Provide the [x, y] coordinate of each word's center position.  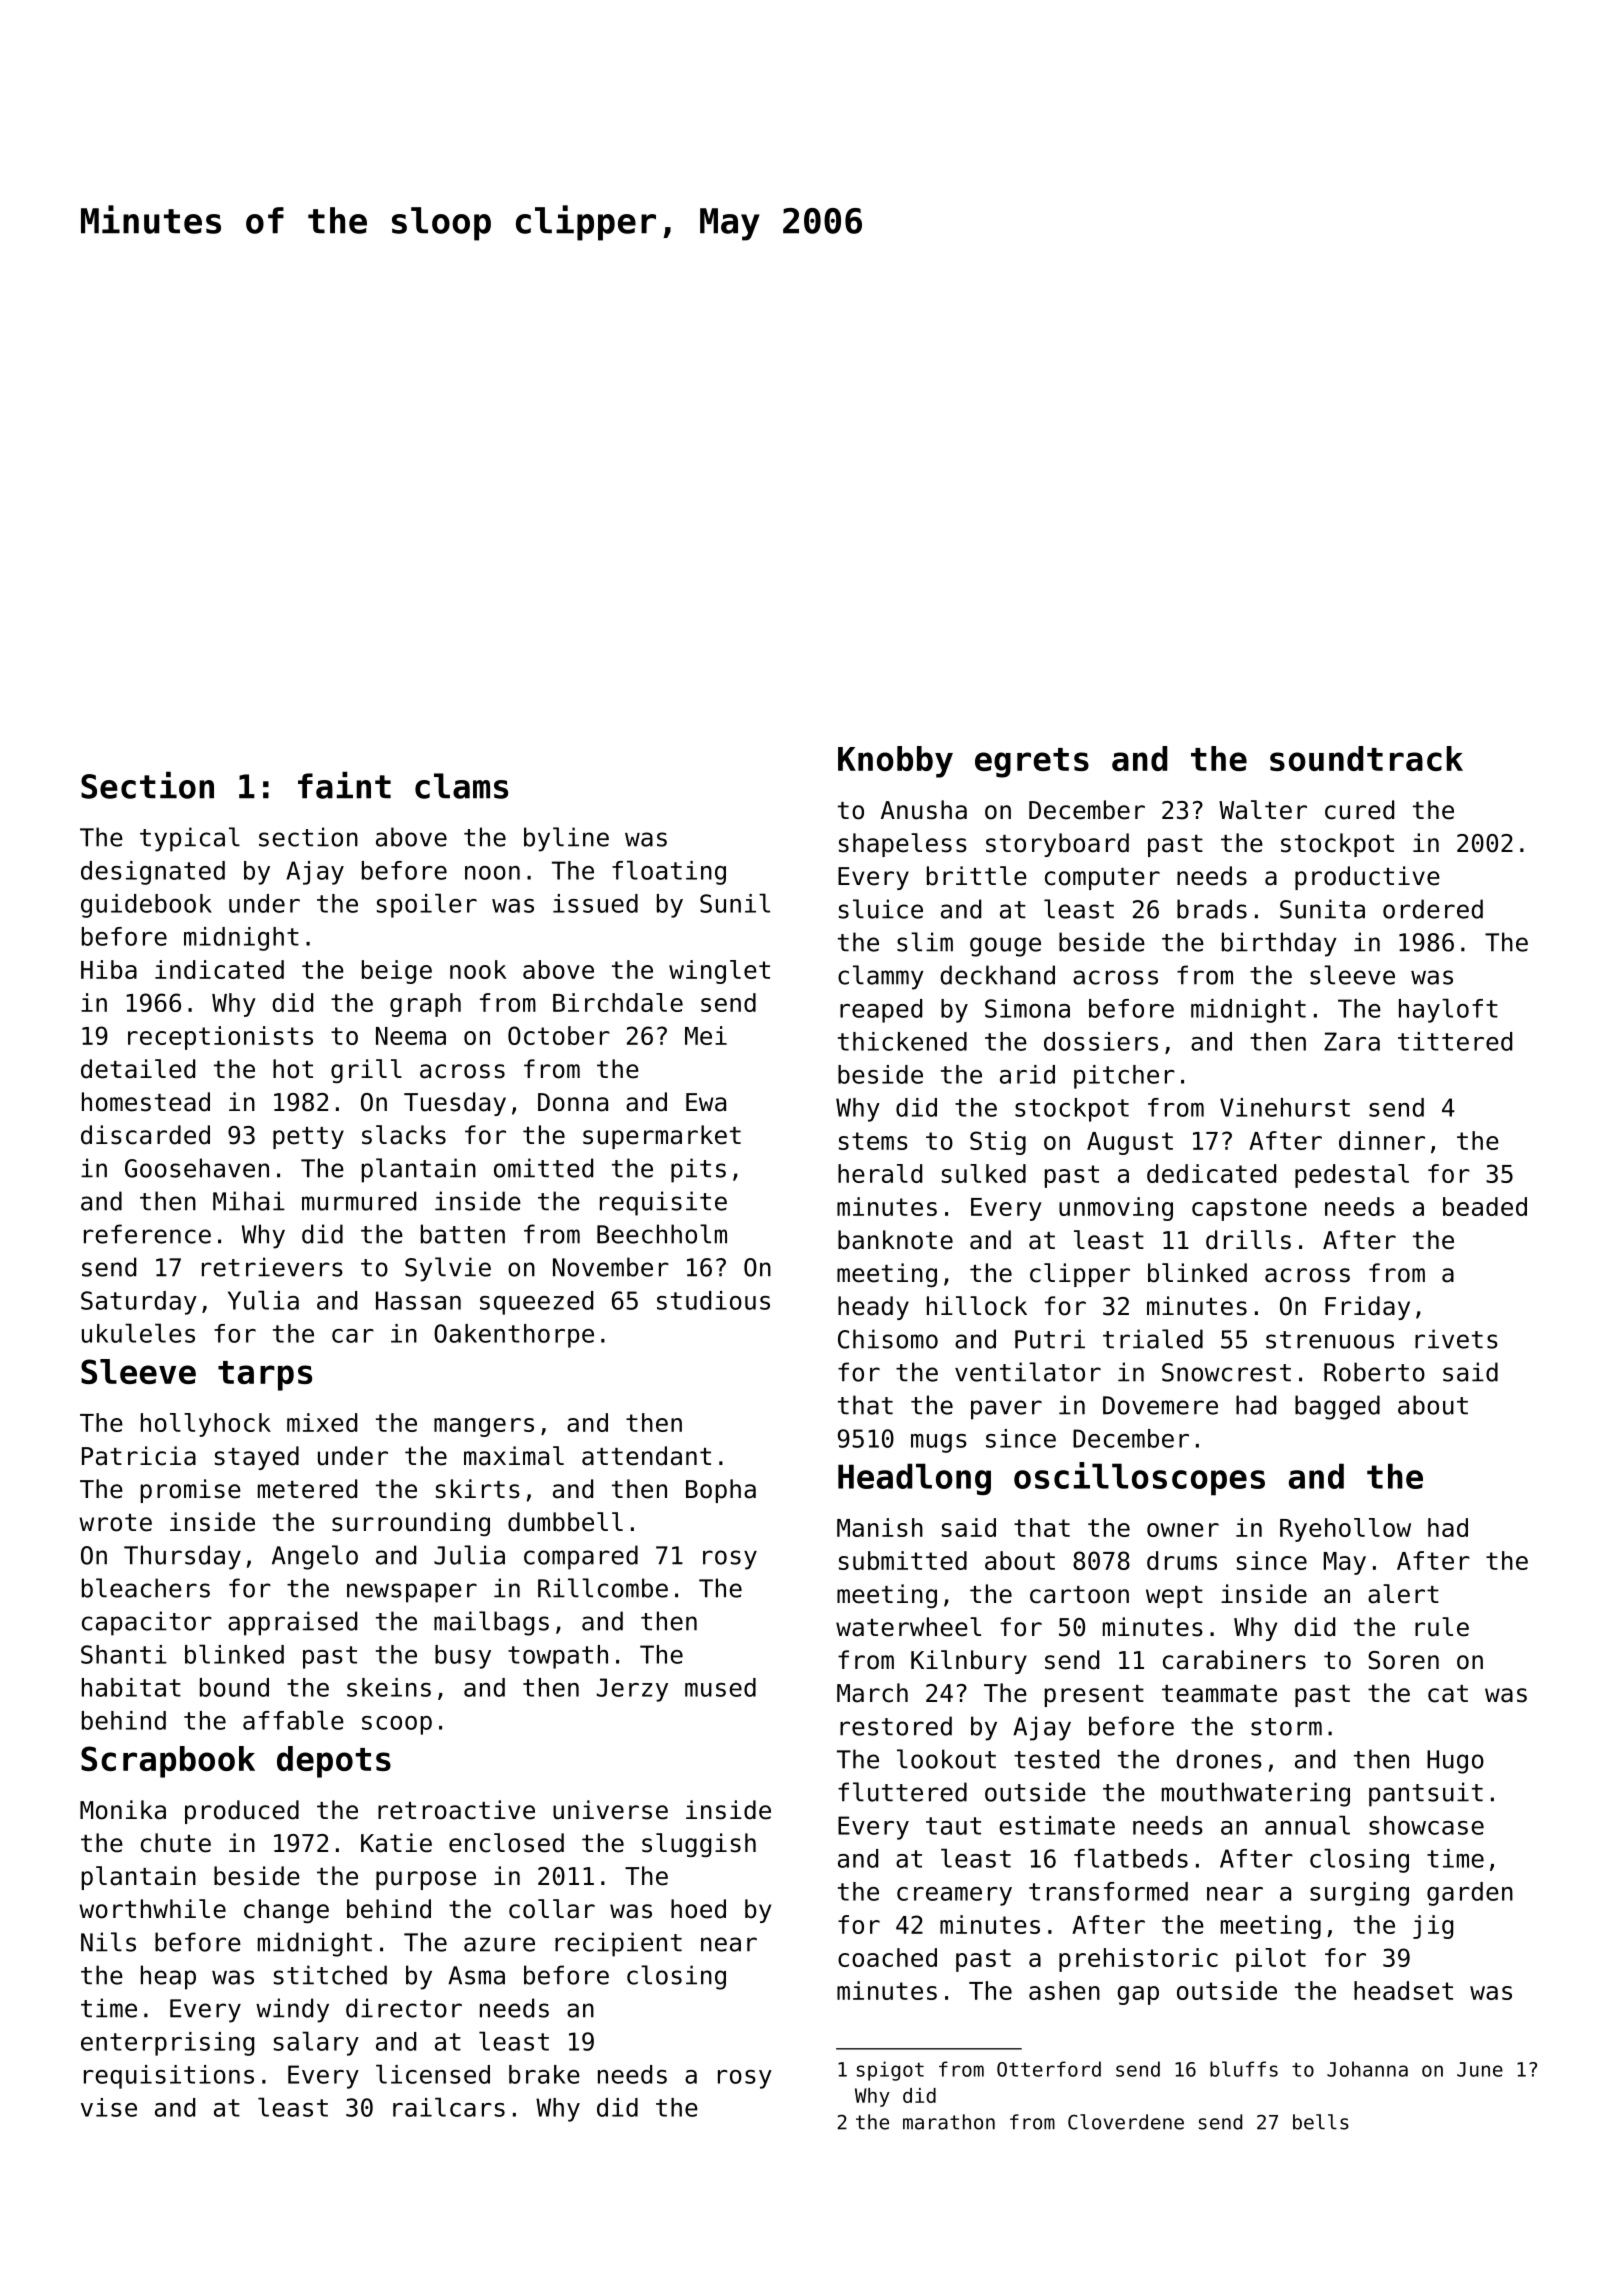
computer [1102, 879]
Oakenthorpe [514, 1336]
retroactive [456, 1810]
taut [953, 1826]
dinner [1382, 1140]
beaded [1485, 1206]
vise [109, 2107]
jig [1433, 1927]
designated [153, 873]
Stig [998, 1143]
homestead [146, 1102]
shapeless [903, 845]
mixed [322, 1422]
